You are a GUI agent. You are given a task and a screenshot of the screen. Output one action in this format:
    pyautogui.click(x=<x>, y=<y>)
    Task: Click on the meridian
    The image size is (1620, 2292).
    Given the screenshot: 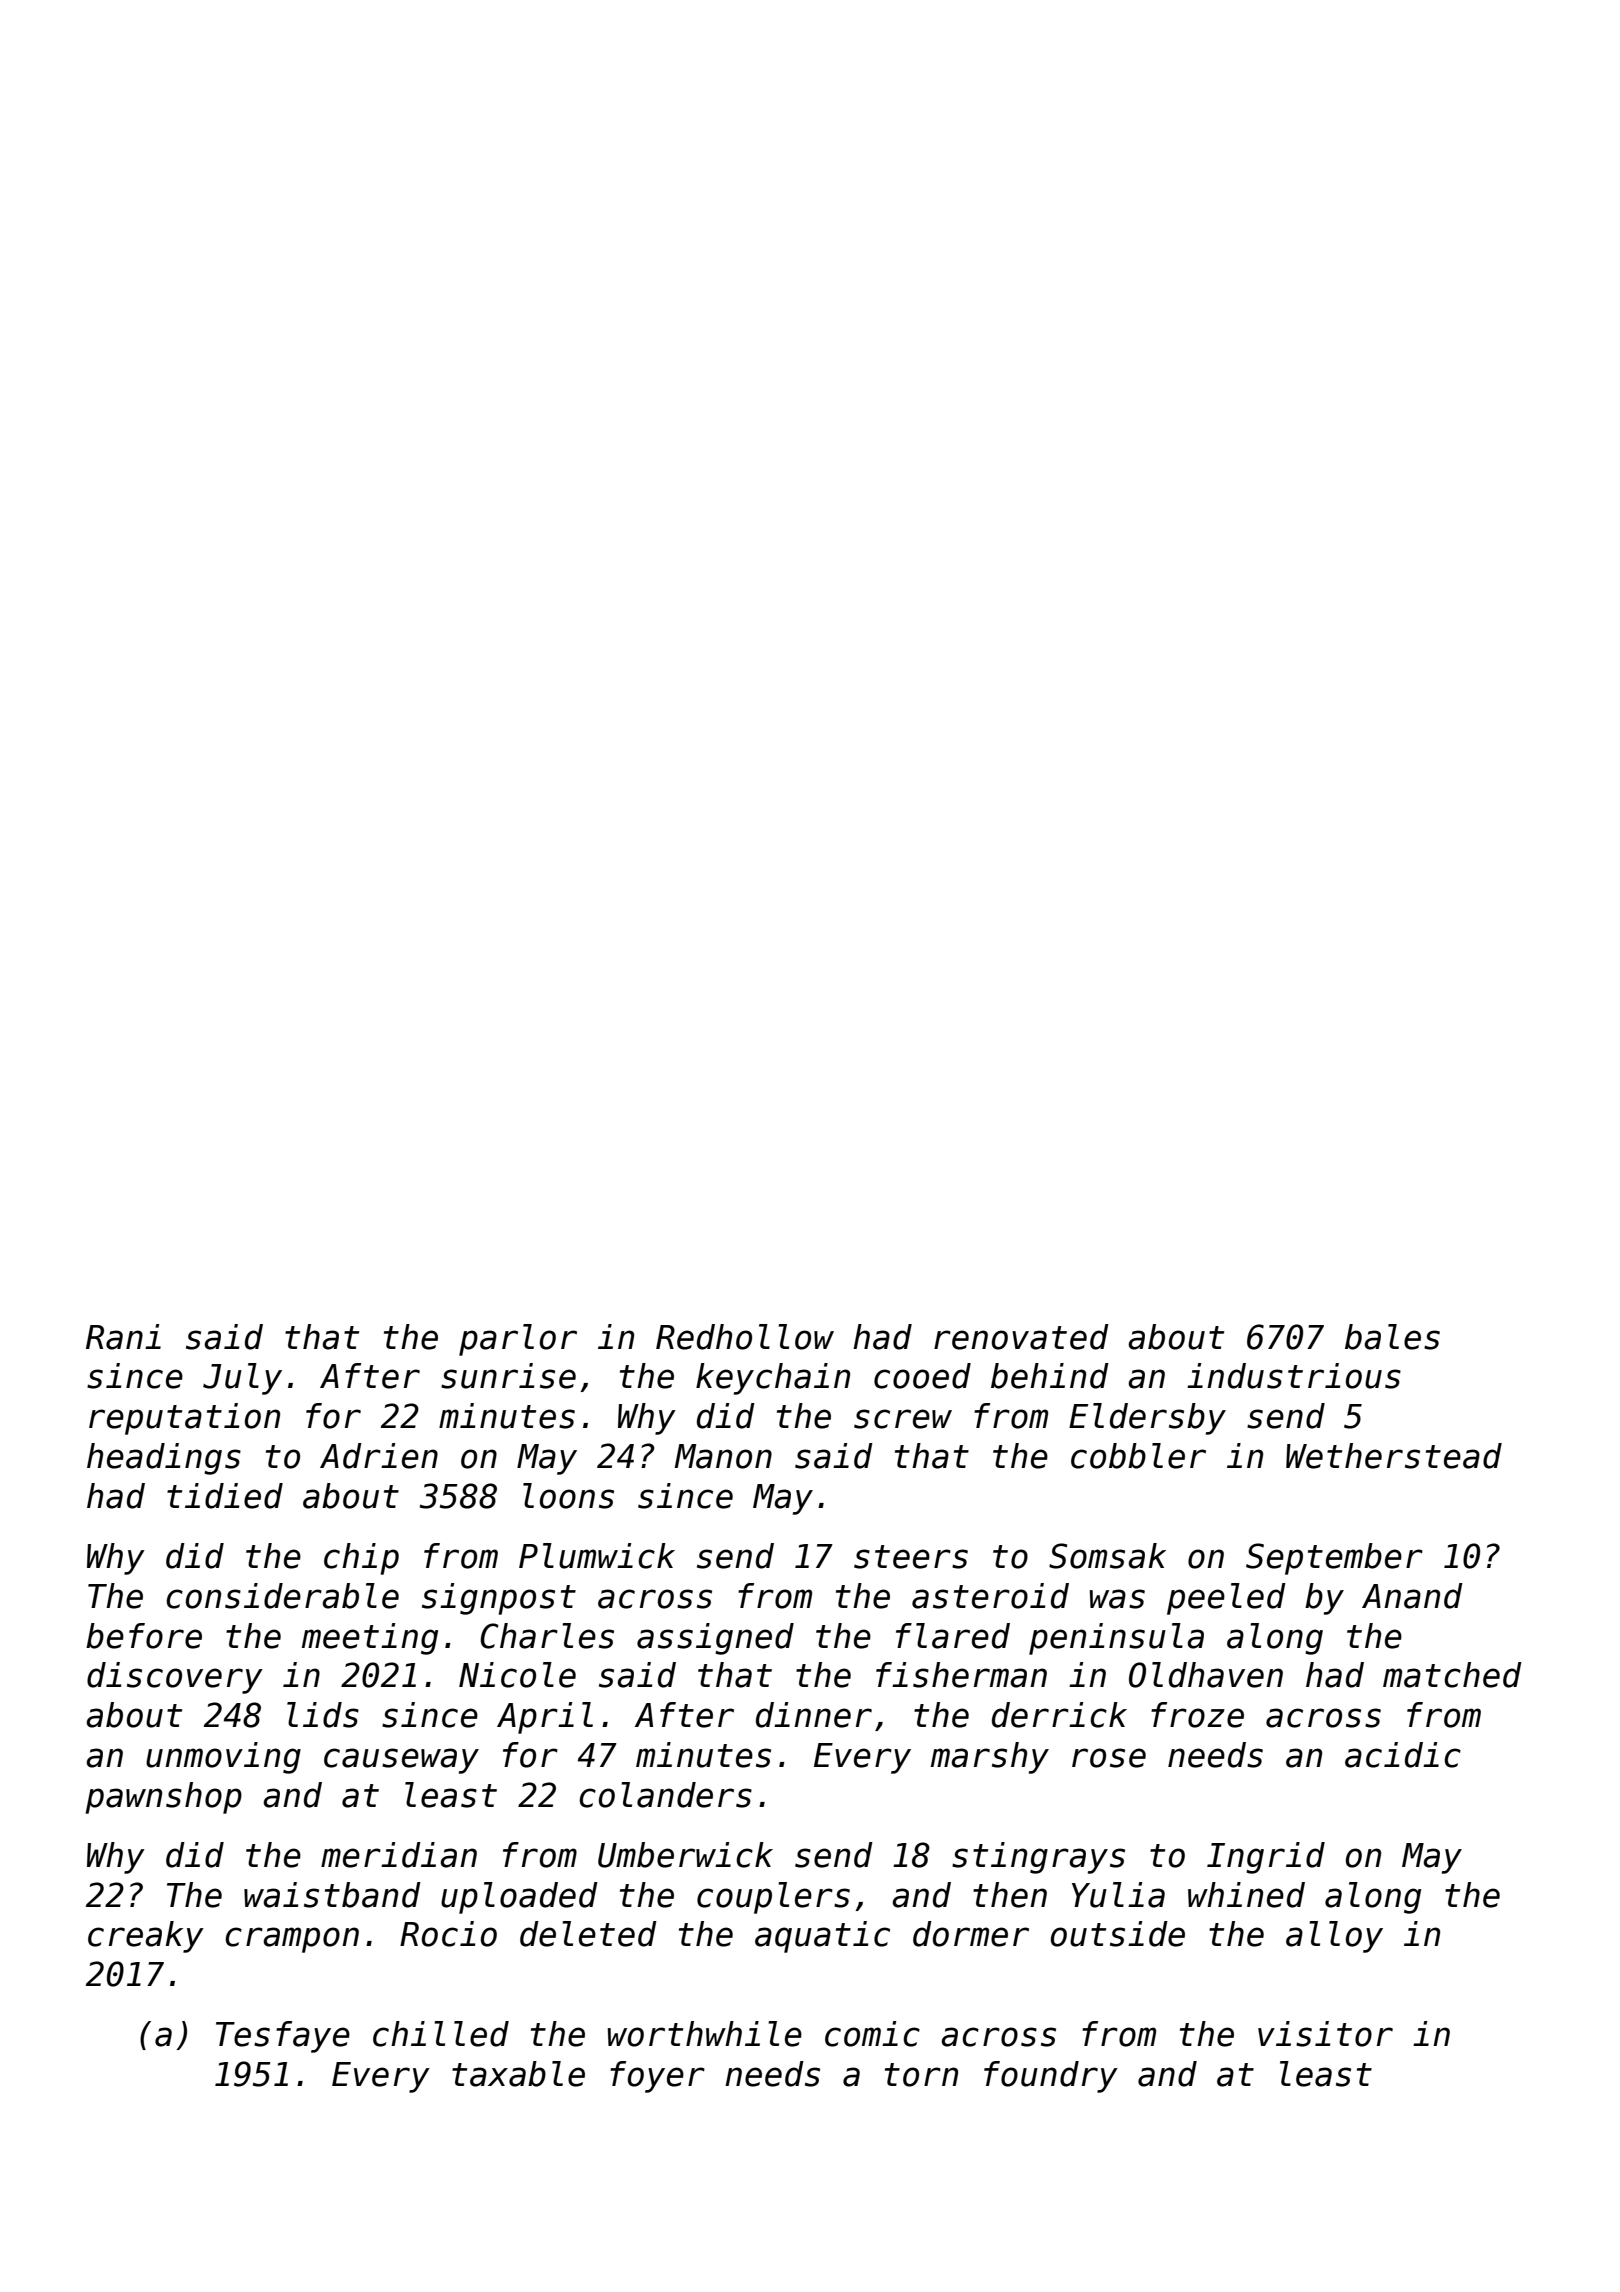 What is the action you would take?
    pyautogui.click(x=399, y=1855)
